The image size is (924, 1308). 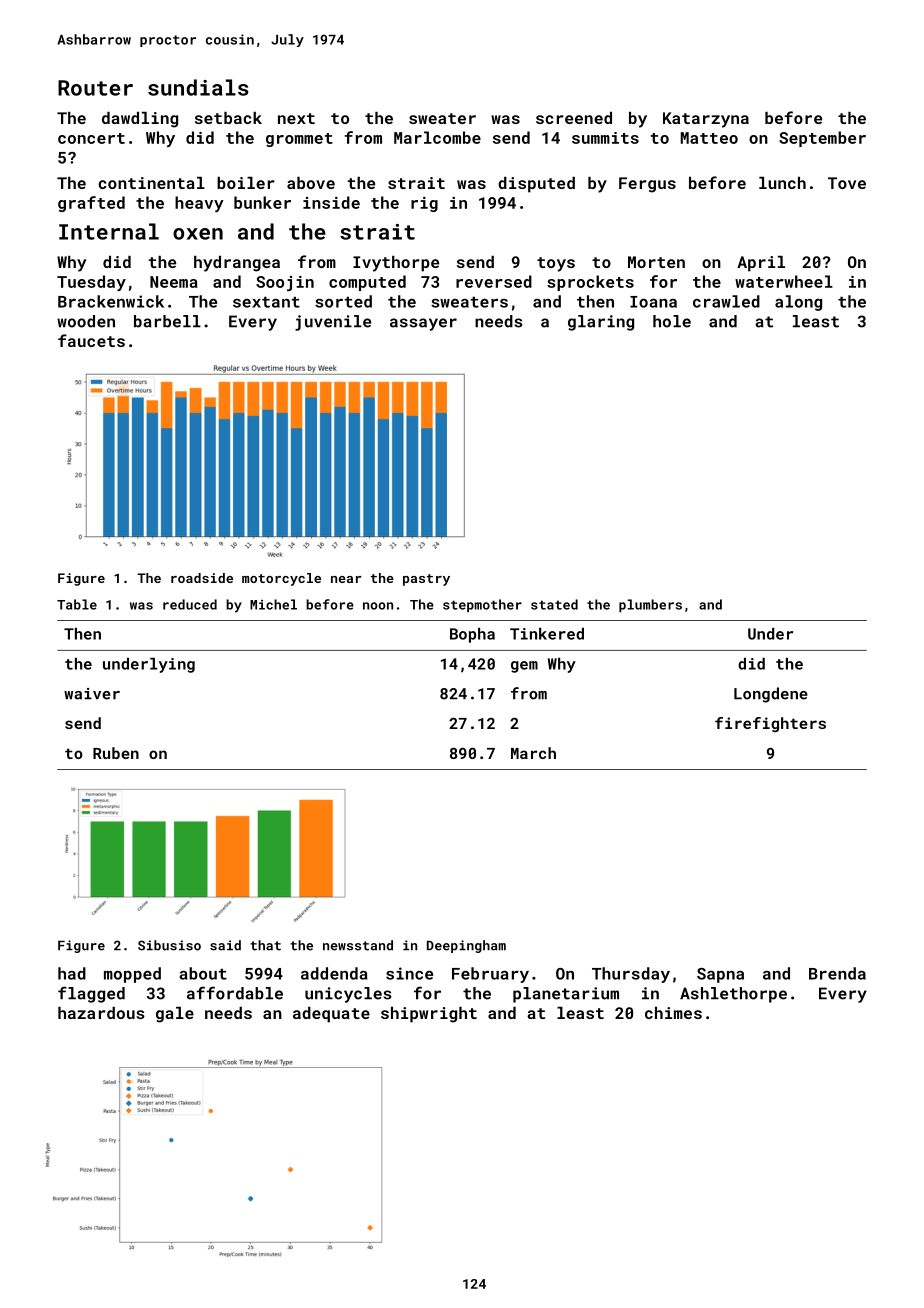 What do you see at coordinates (650, 605) in the image?
I see `plumbers` at bounding box center [650, 605].
